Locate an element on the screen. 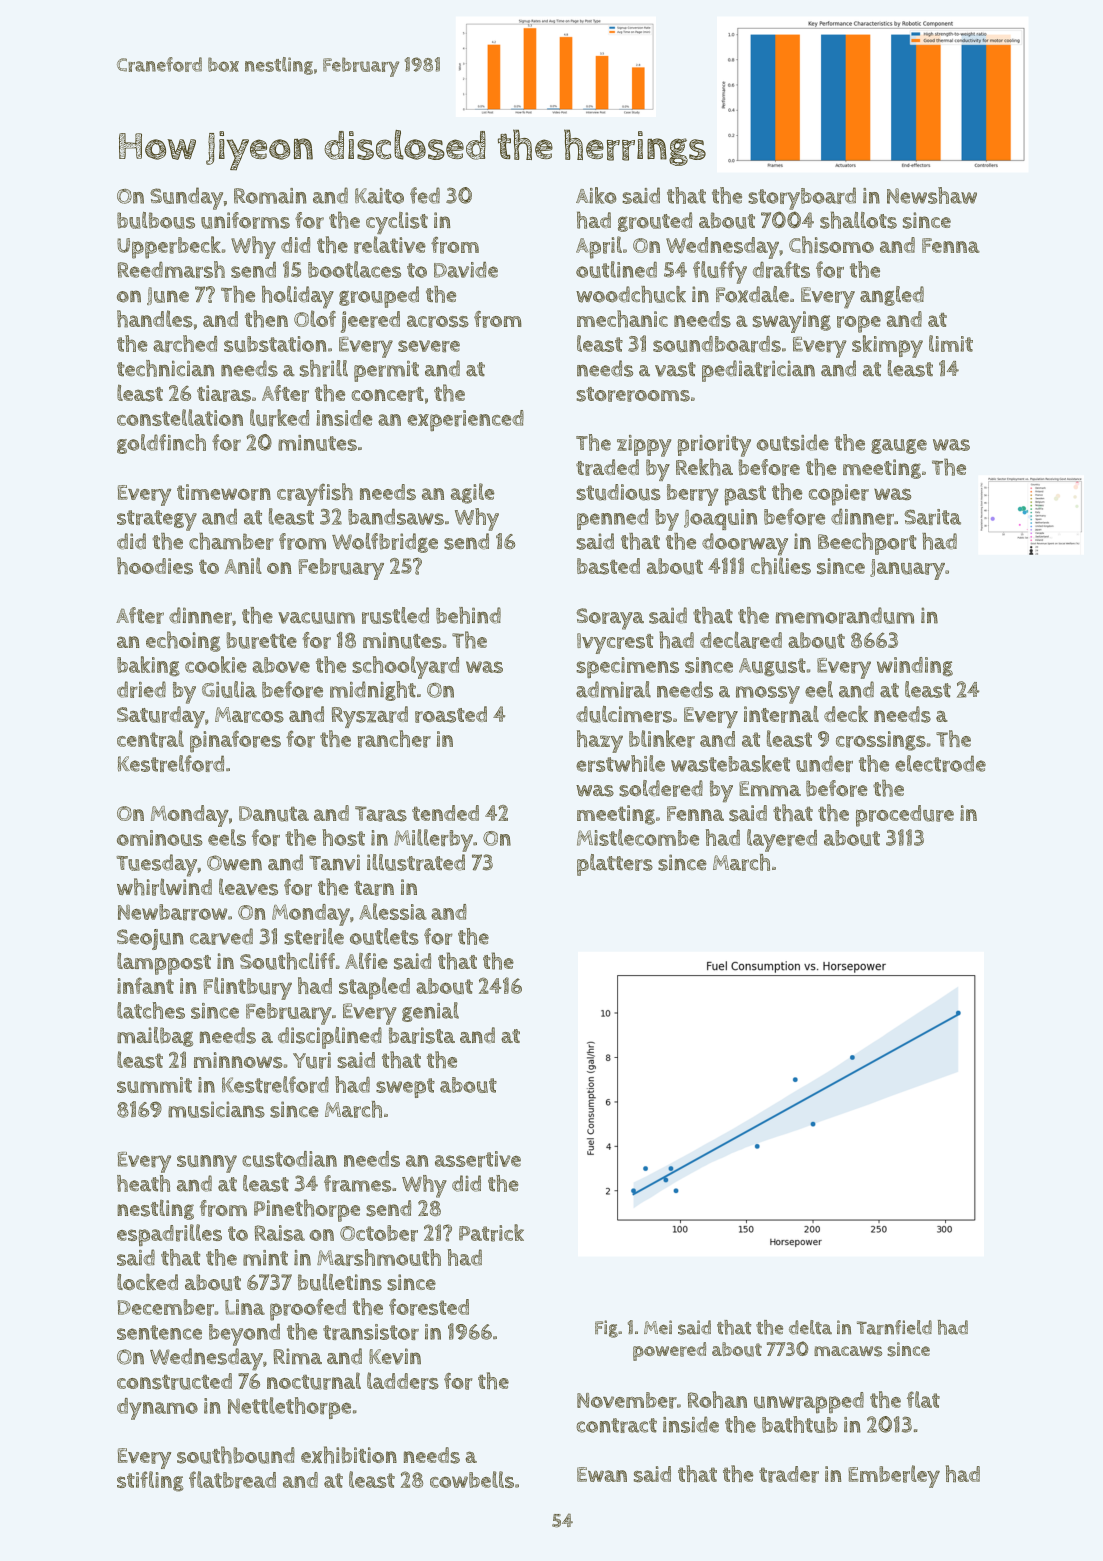 The image size is (1103, 1561). Sarita is located at coordinates (932, 517).
